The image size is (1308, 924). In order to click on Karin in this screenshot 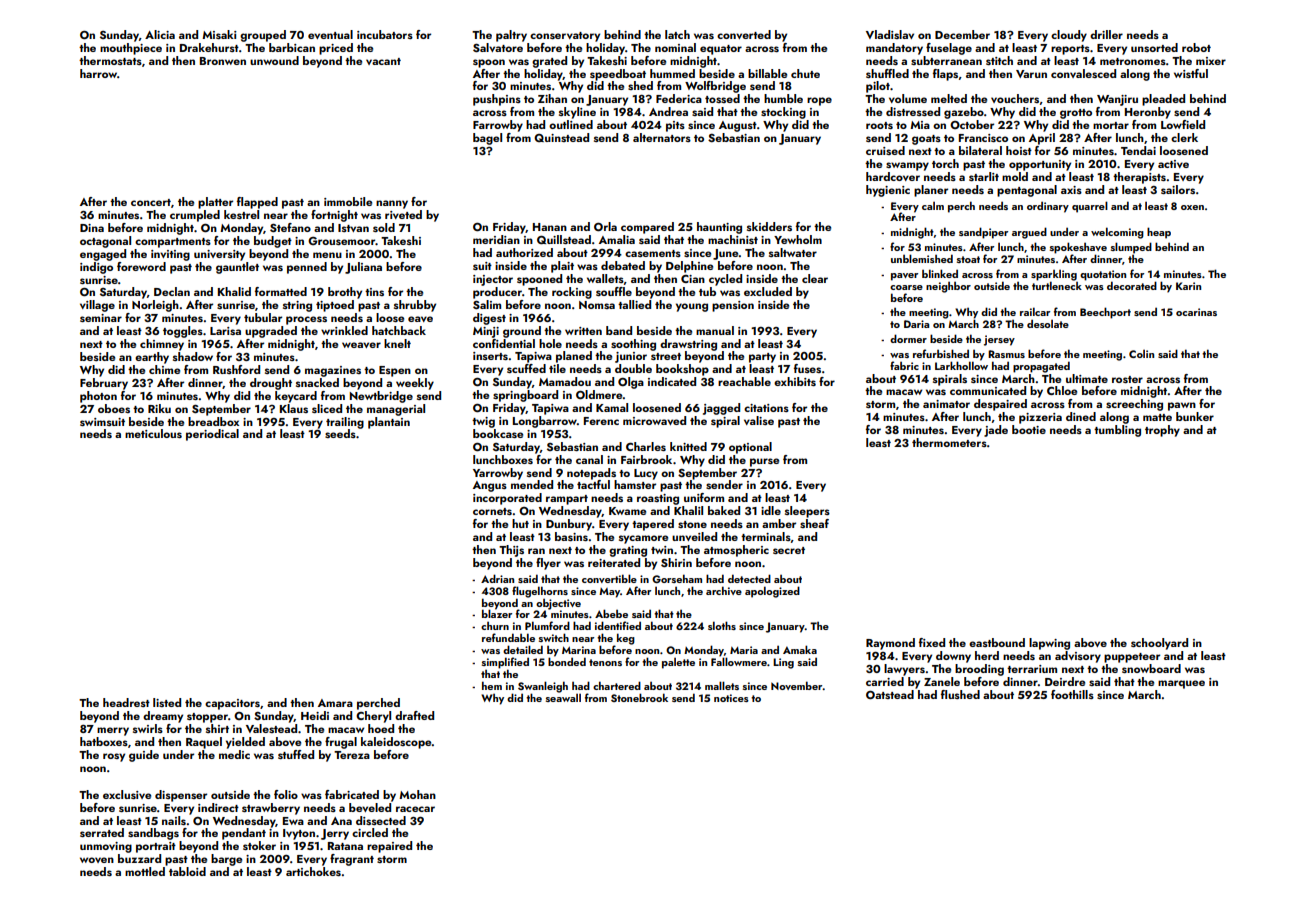, I will do `click(1188, 286)`.
